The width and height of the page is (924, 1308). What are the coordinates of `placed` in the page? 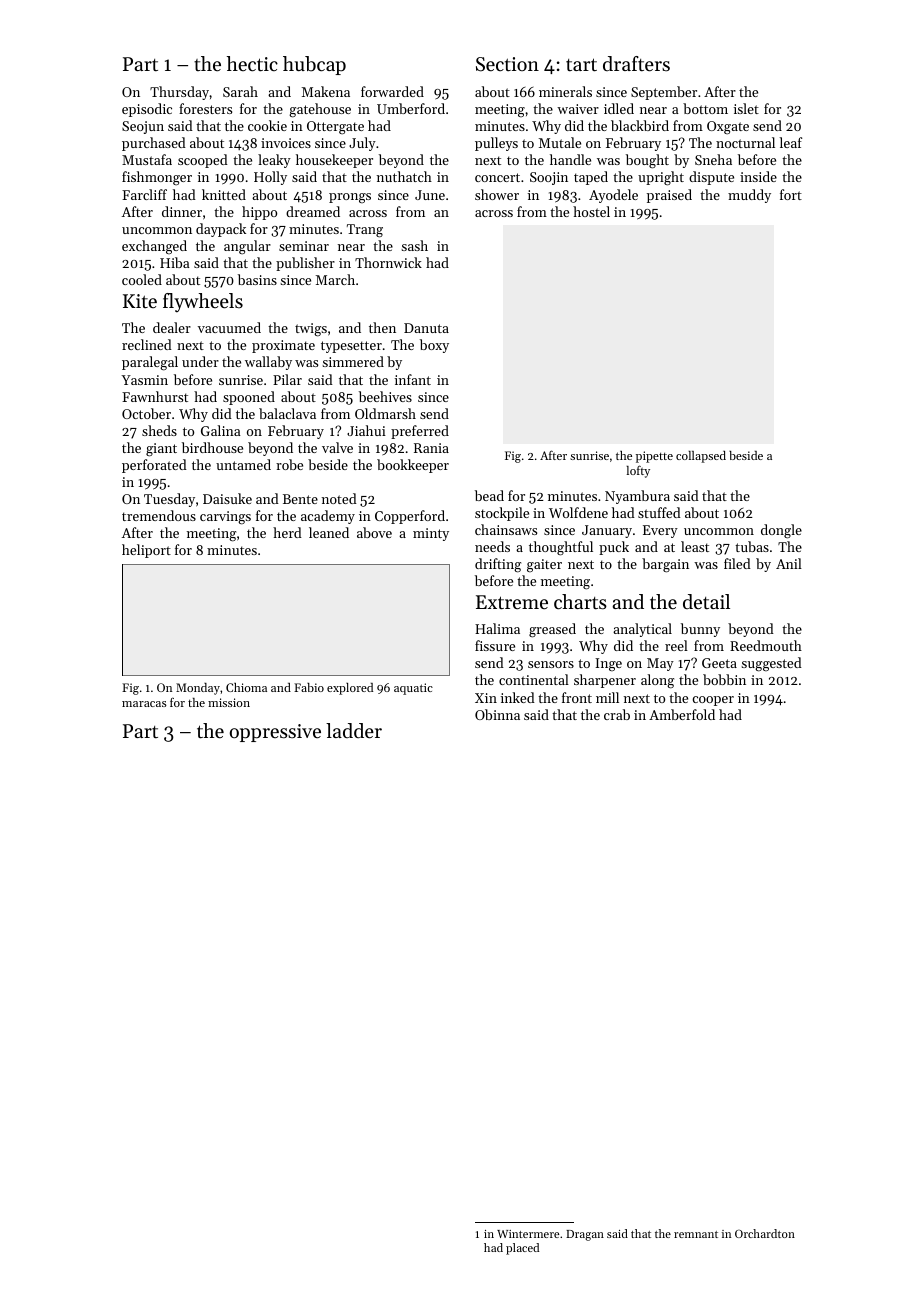 It's located at (522, 1249).
